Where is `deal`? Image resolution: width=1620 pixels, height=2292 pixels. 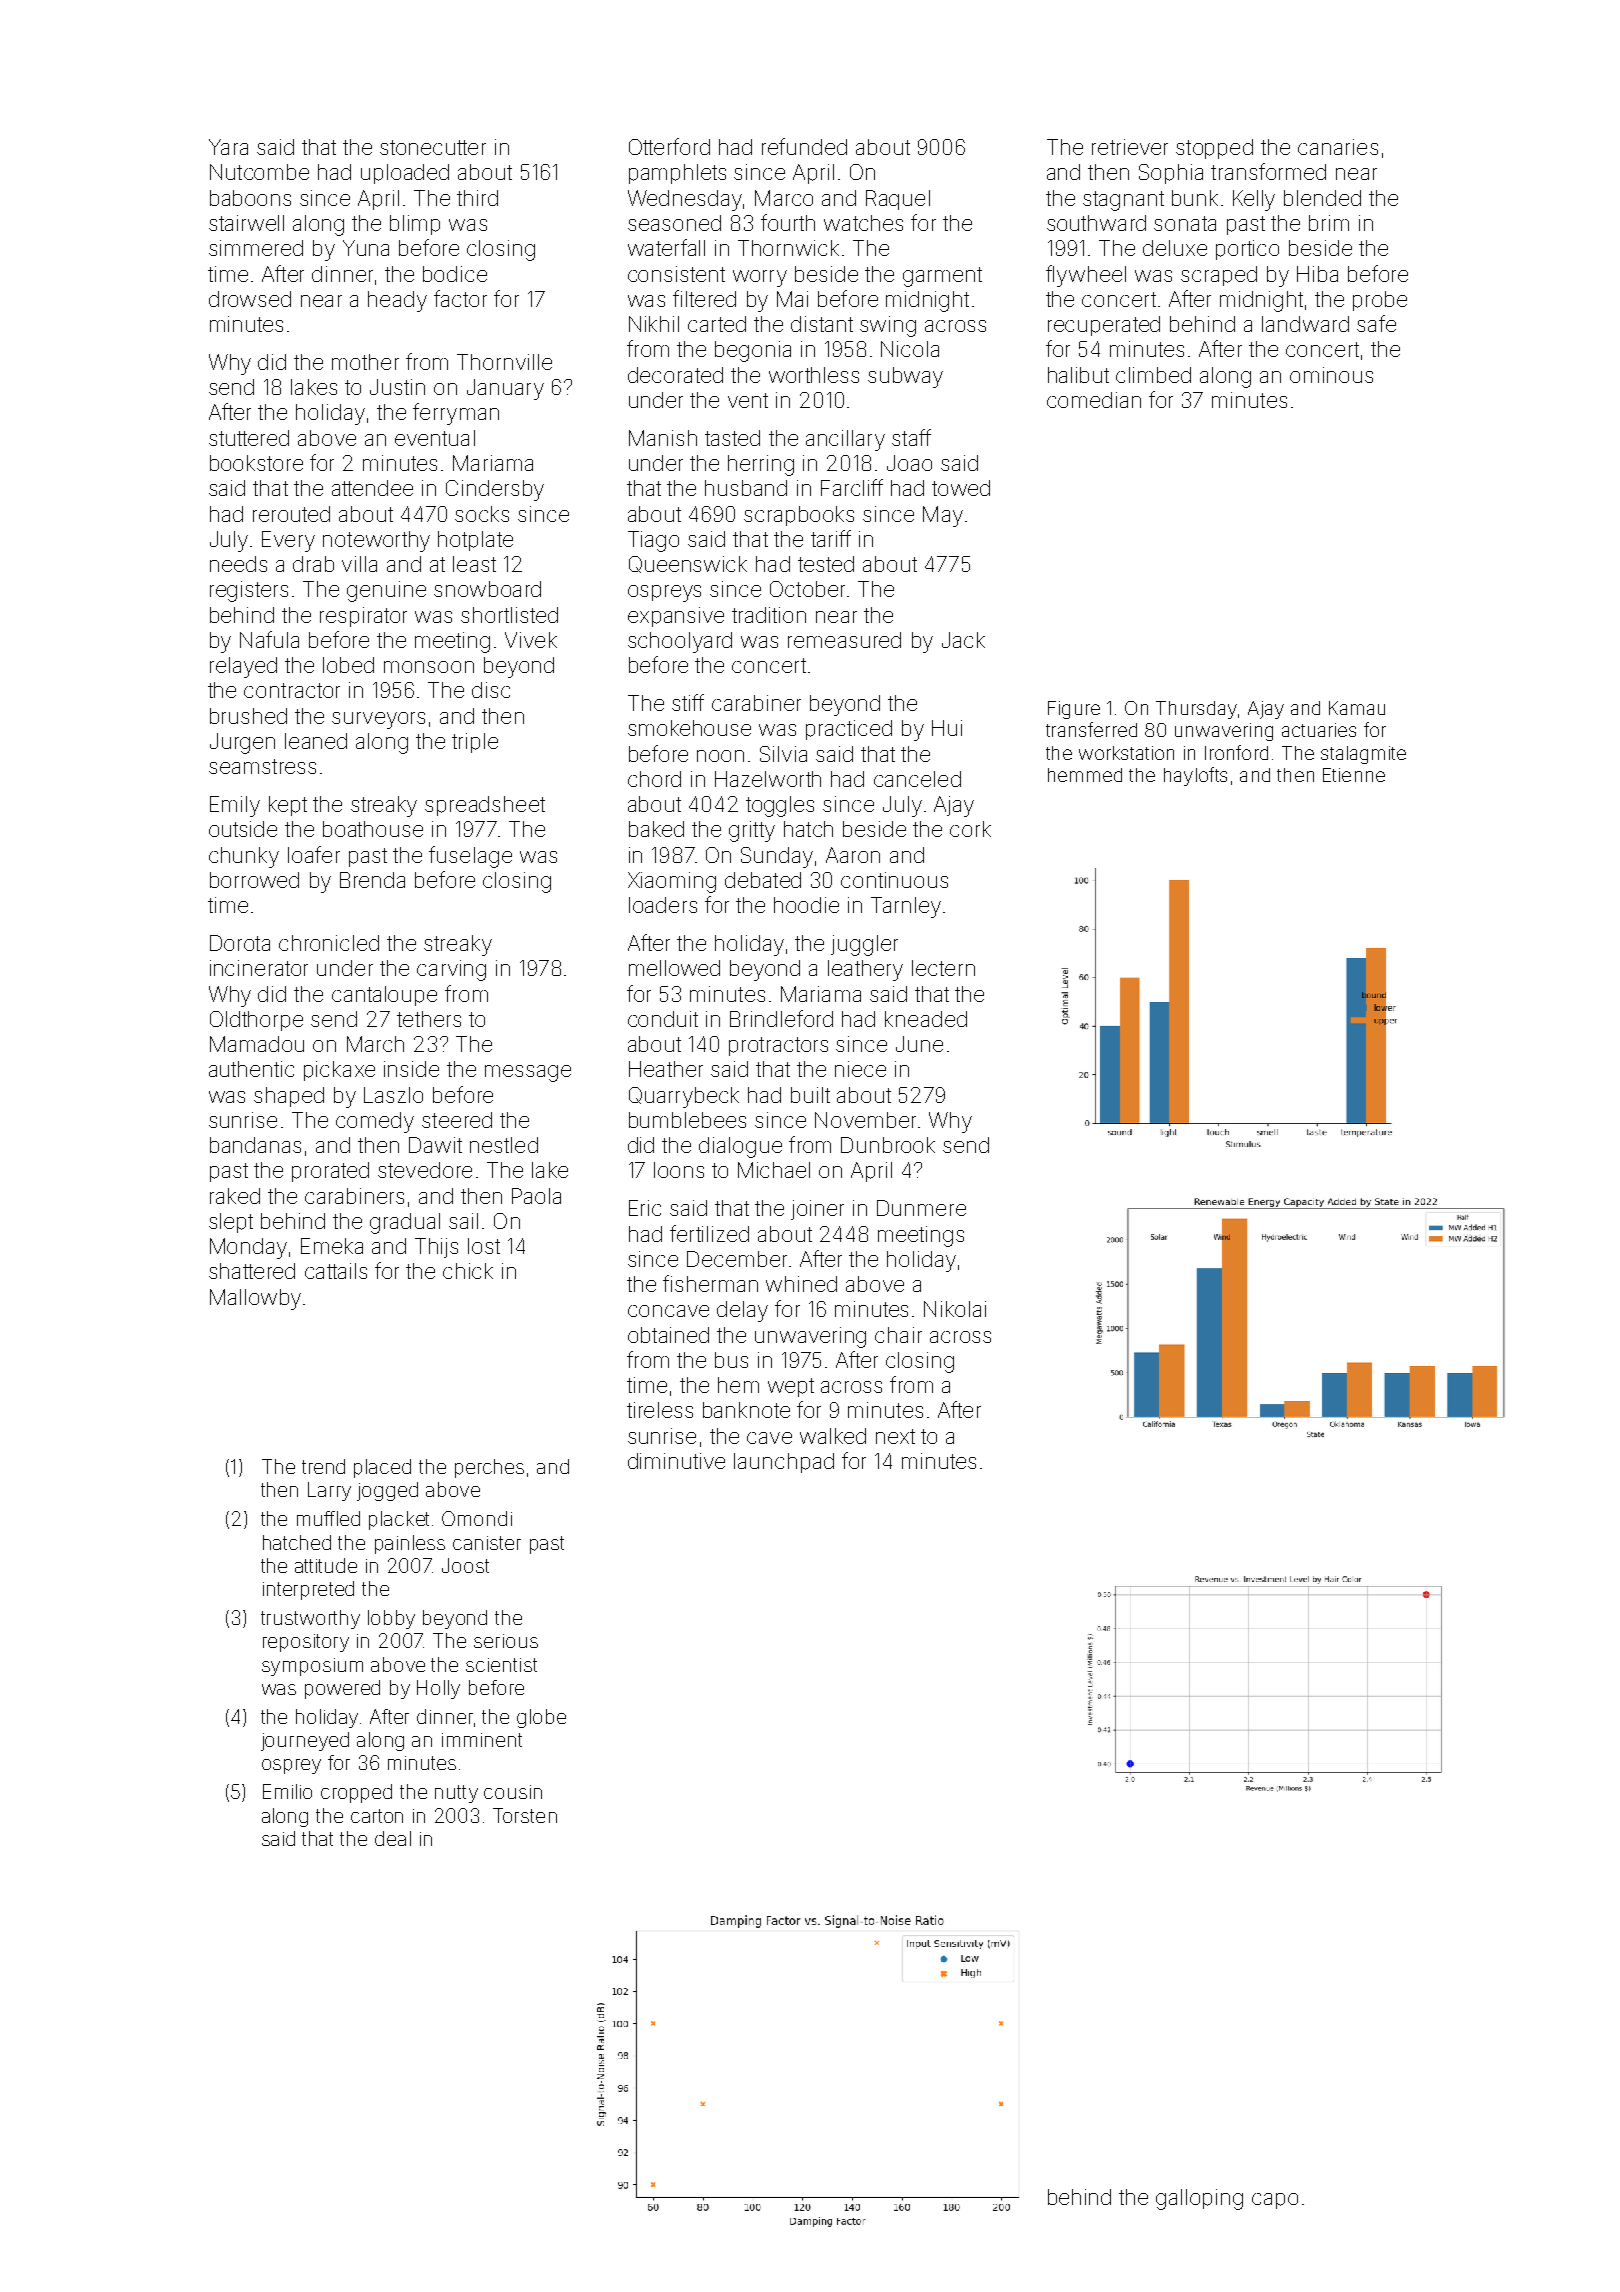
deal is located at coordinates (393, 1838).
